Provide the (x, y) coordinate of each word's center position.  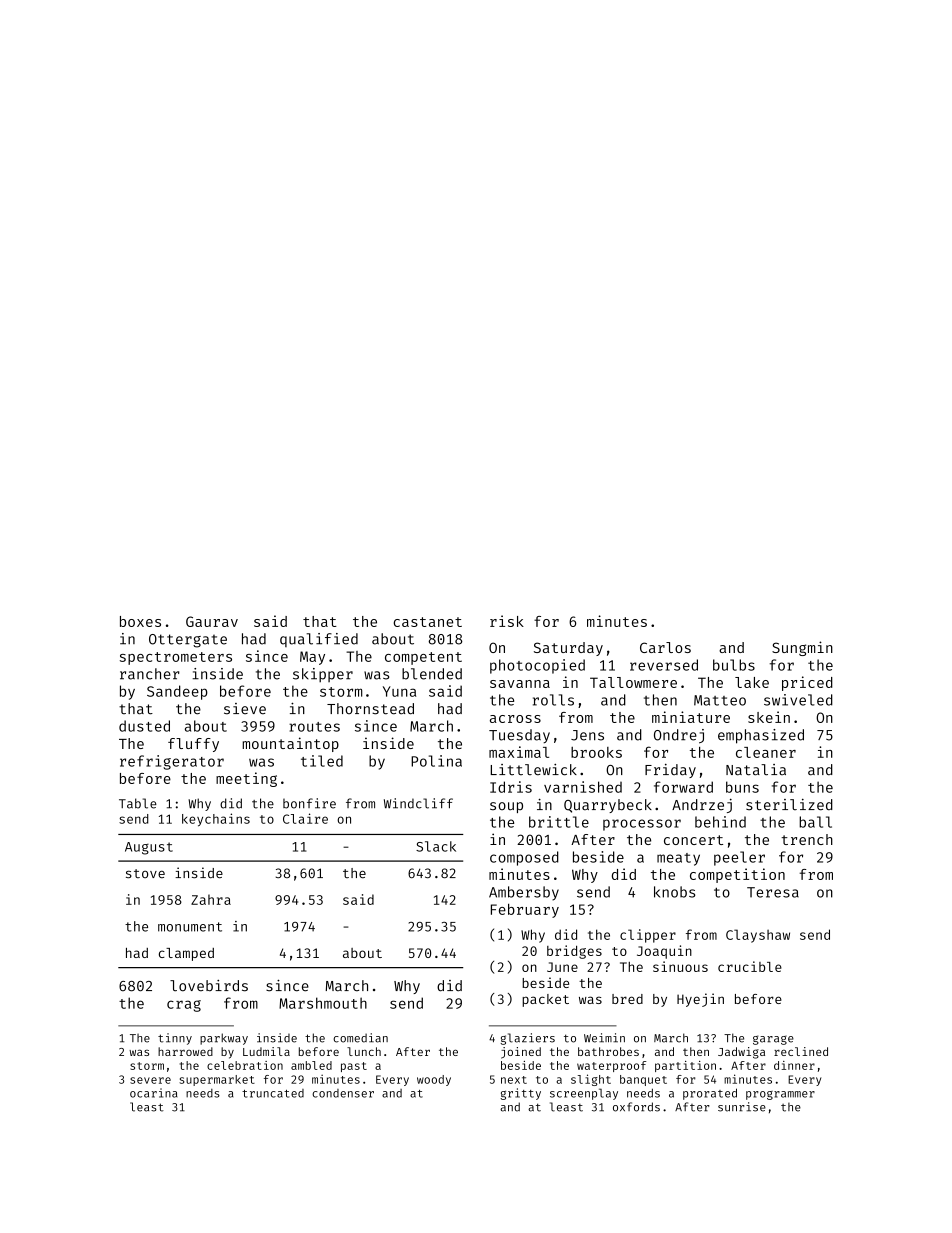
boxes (140, 621)
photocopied (537, 666)
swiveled (798, 700)
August (149, 848)
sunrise (742, 1107)
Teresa (773, 892)
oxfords (636, 1107)
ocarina (154, 1093)
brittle (559, 822)
